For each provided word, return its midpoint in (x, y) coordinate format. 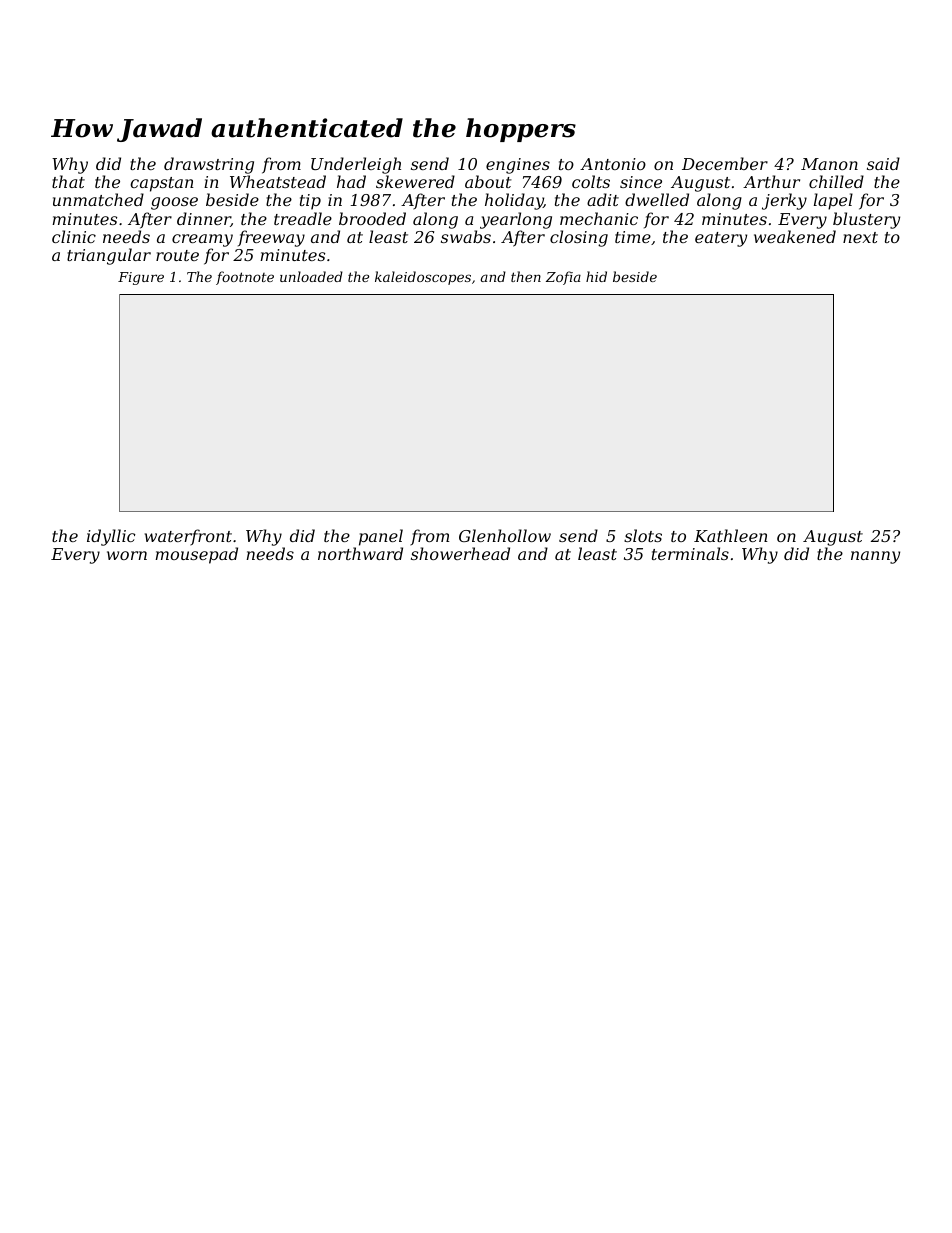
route (177, 255)
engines (518, 166)
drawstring (209, 165)
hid (596, 276)
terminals (690, 553)
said (883, 163)
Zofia (563, 278)
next (860, 237)
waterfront (188, 537)
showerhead (460, 553)
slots (643, 535)
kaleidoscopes (423, 278)
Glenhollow (505, 535)
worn (127, 555)
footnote (245, 278)
